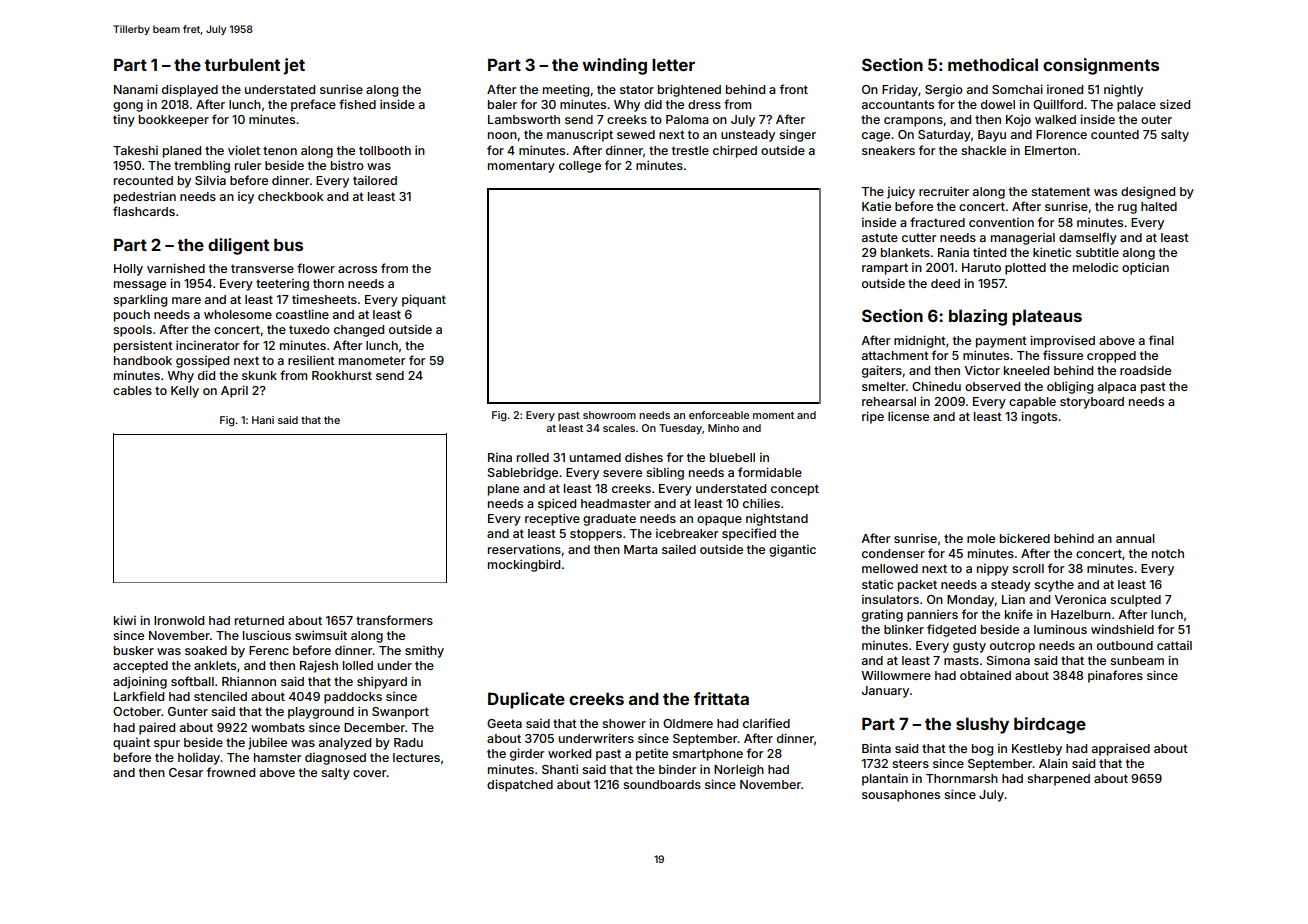 This page has height=924, width=1308. Describe the element at coordinates (207, 345) in the page. I see `incinerator` at that location.
